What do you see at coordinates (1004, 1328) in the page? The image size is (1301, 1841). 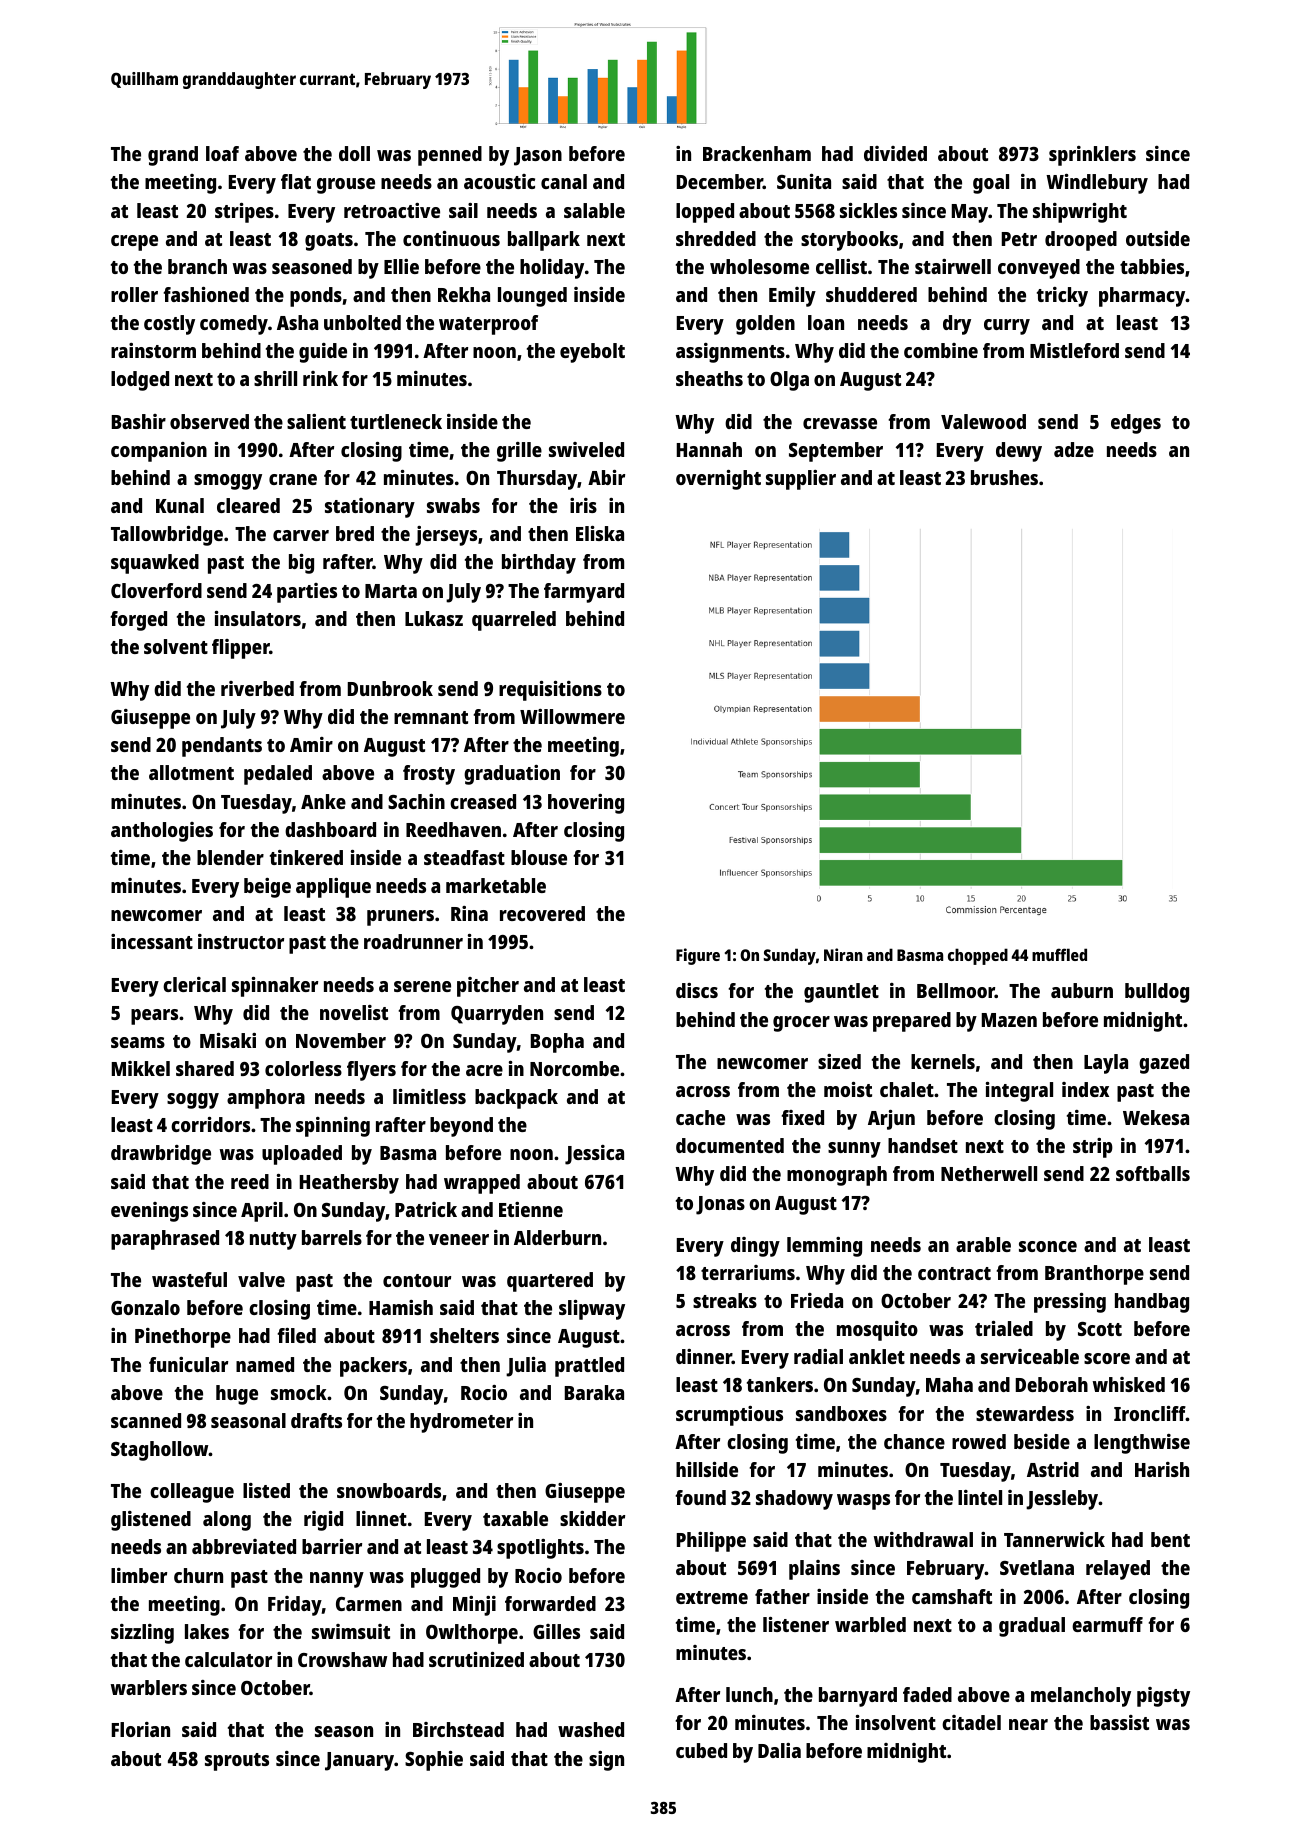 I see `trialed` at bounding box center [1004, 1328].
